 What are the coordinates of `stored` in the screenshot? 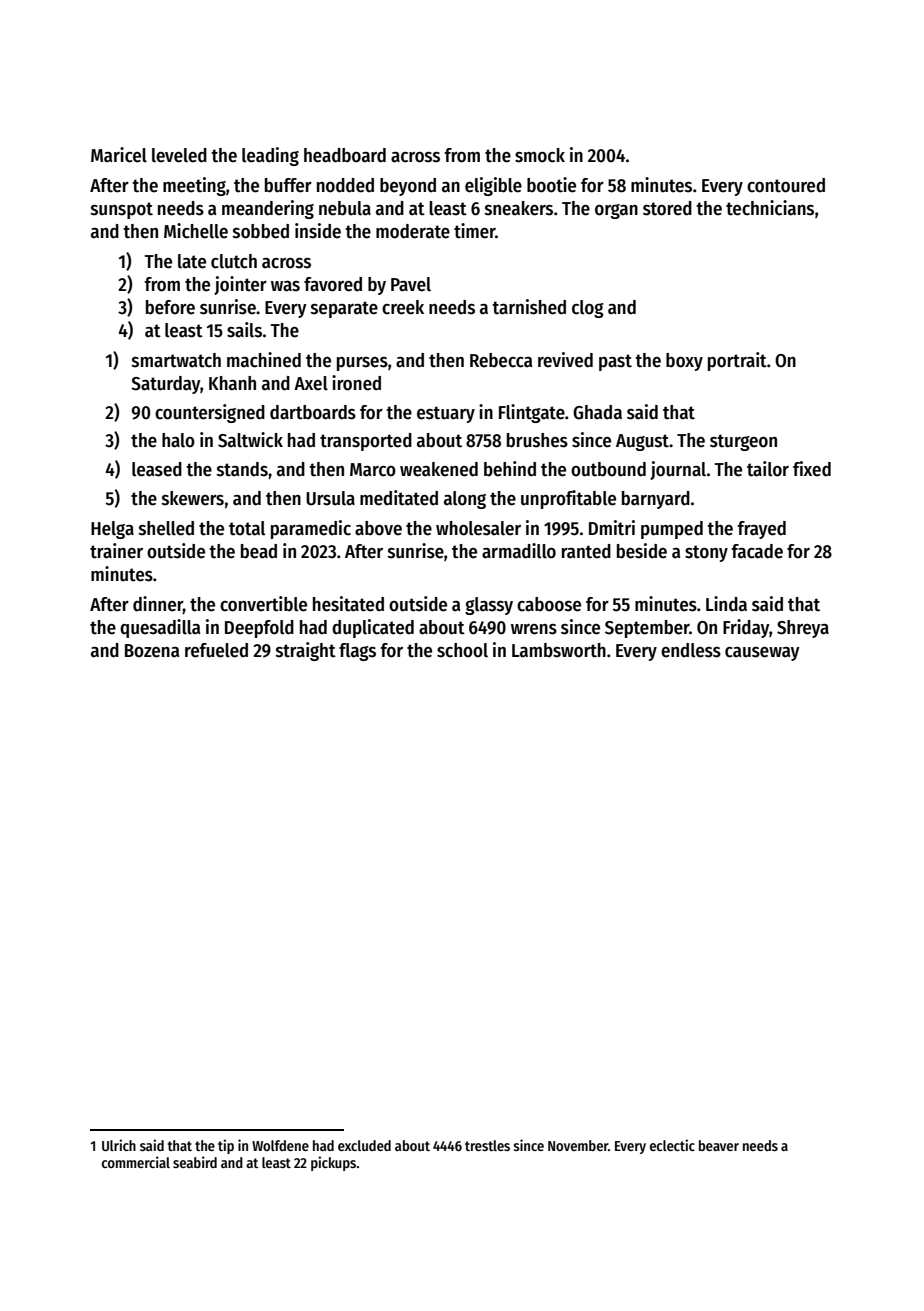 It's located at (667, 208).
